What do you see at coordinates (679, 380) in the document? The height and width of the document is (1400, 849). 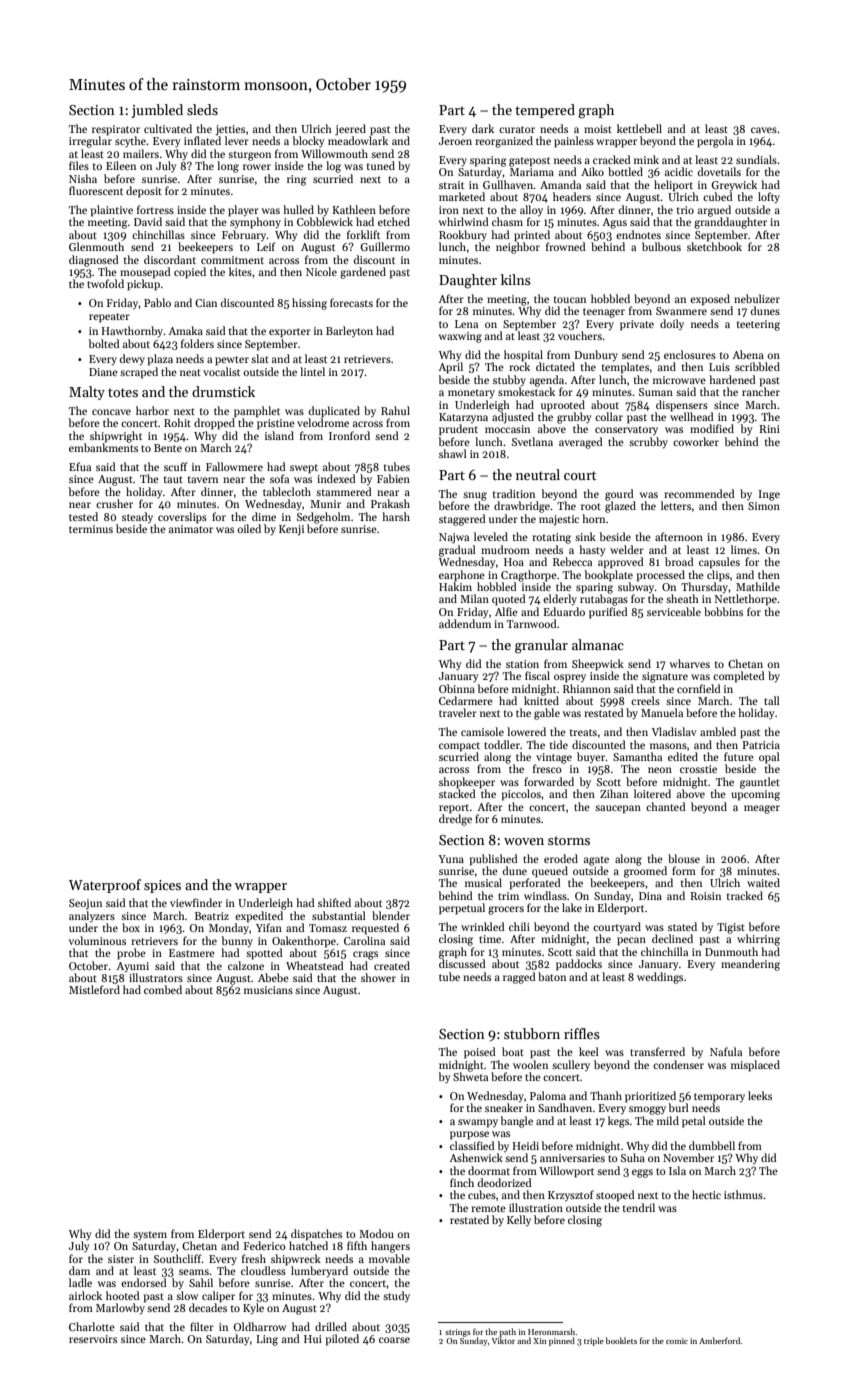 I see `microwave` at bounding box center [679, 380].
